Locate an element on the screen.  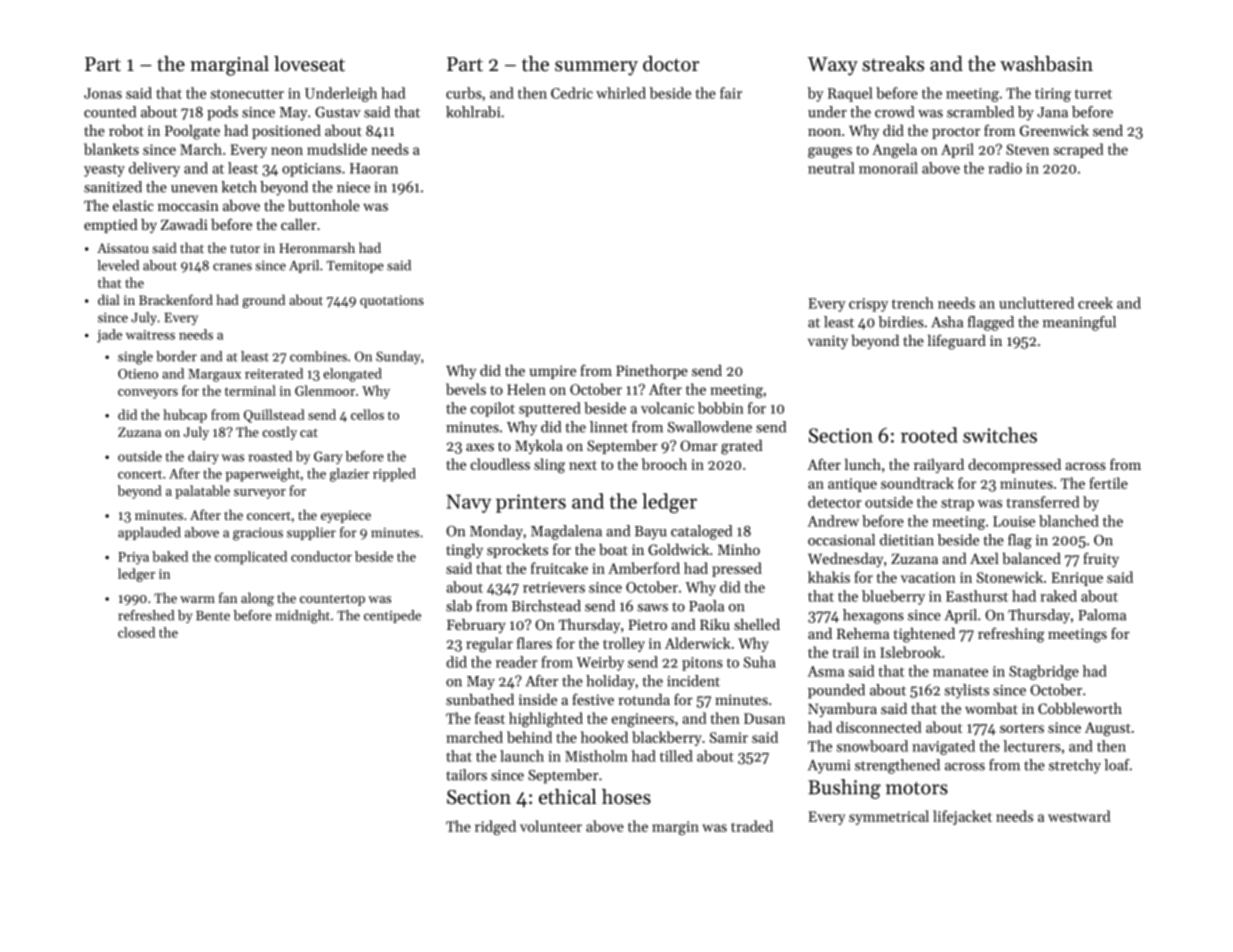
loveseat is located at coordinates (309, 64).
